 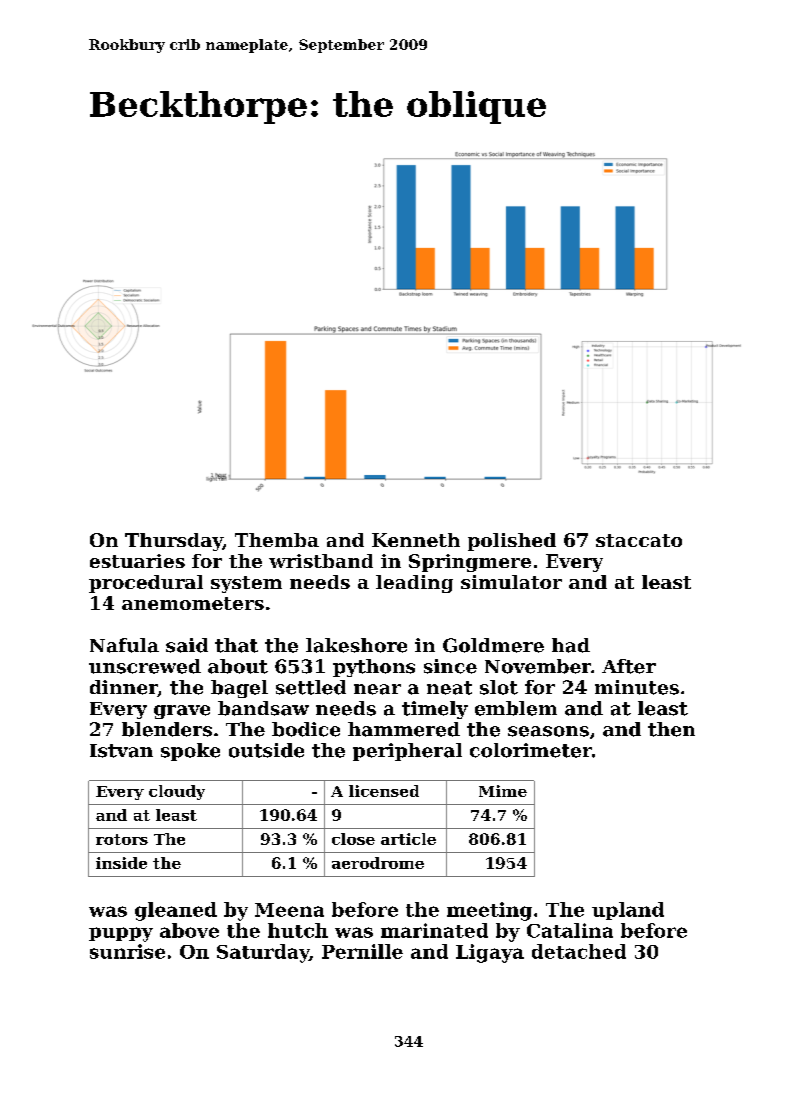 What do you see at coordinates (177, 792) in the screenshot?
I see `cloudy` at bounding box center [177, 792].
